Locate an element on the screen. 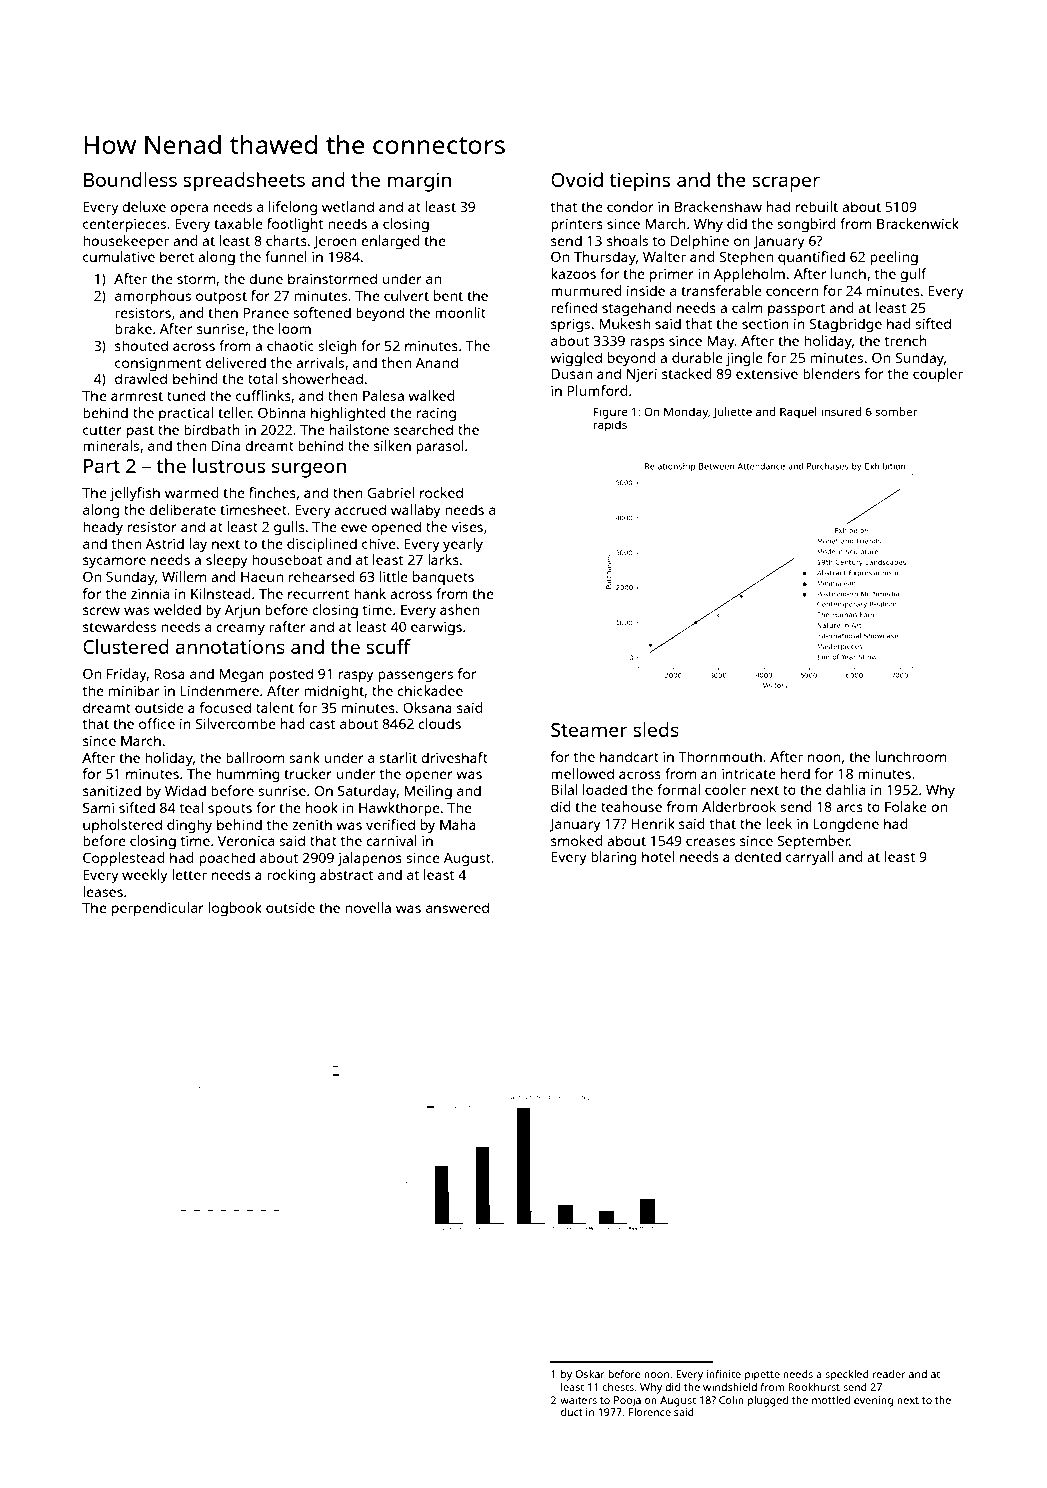 The height and width of the screenshot is (1488, 1047). somber is located at coordinates (896, 411).
